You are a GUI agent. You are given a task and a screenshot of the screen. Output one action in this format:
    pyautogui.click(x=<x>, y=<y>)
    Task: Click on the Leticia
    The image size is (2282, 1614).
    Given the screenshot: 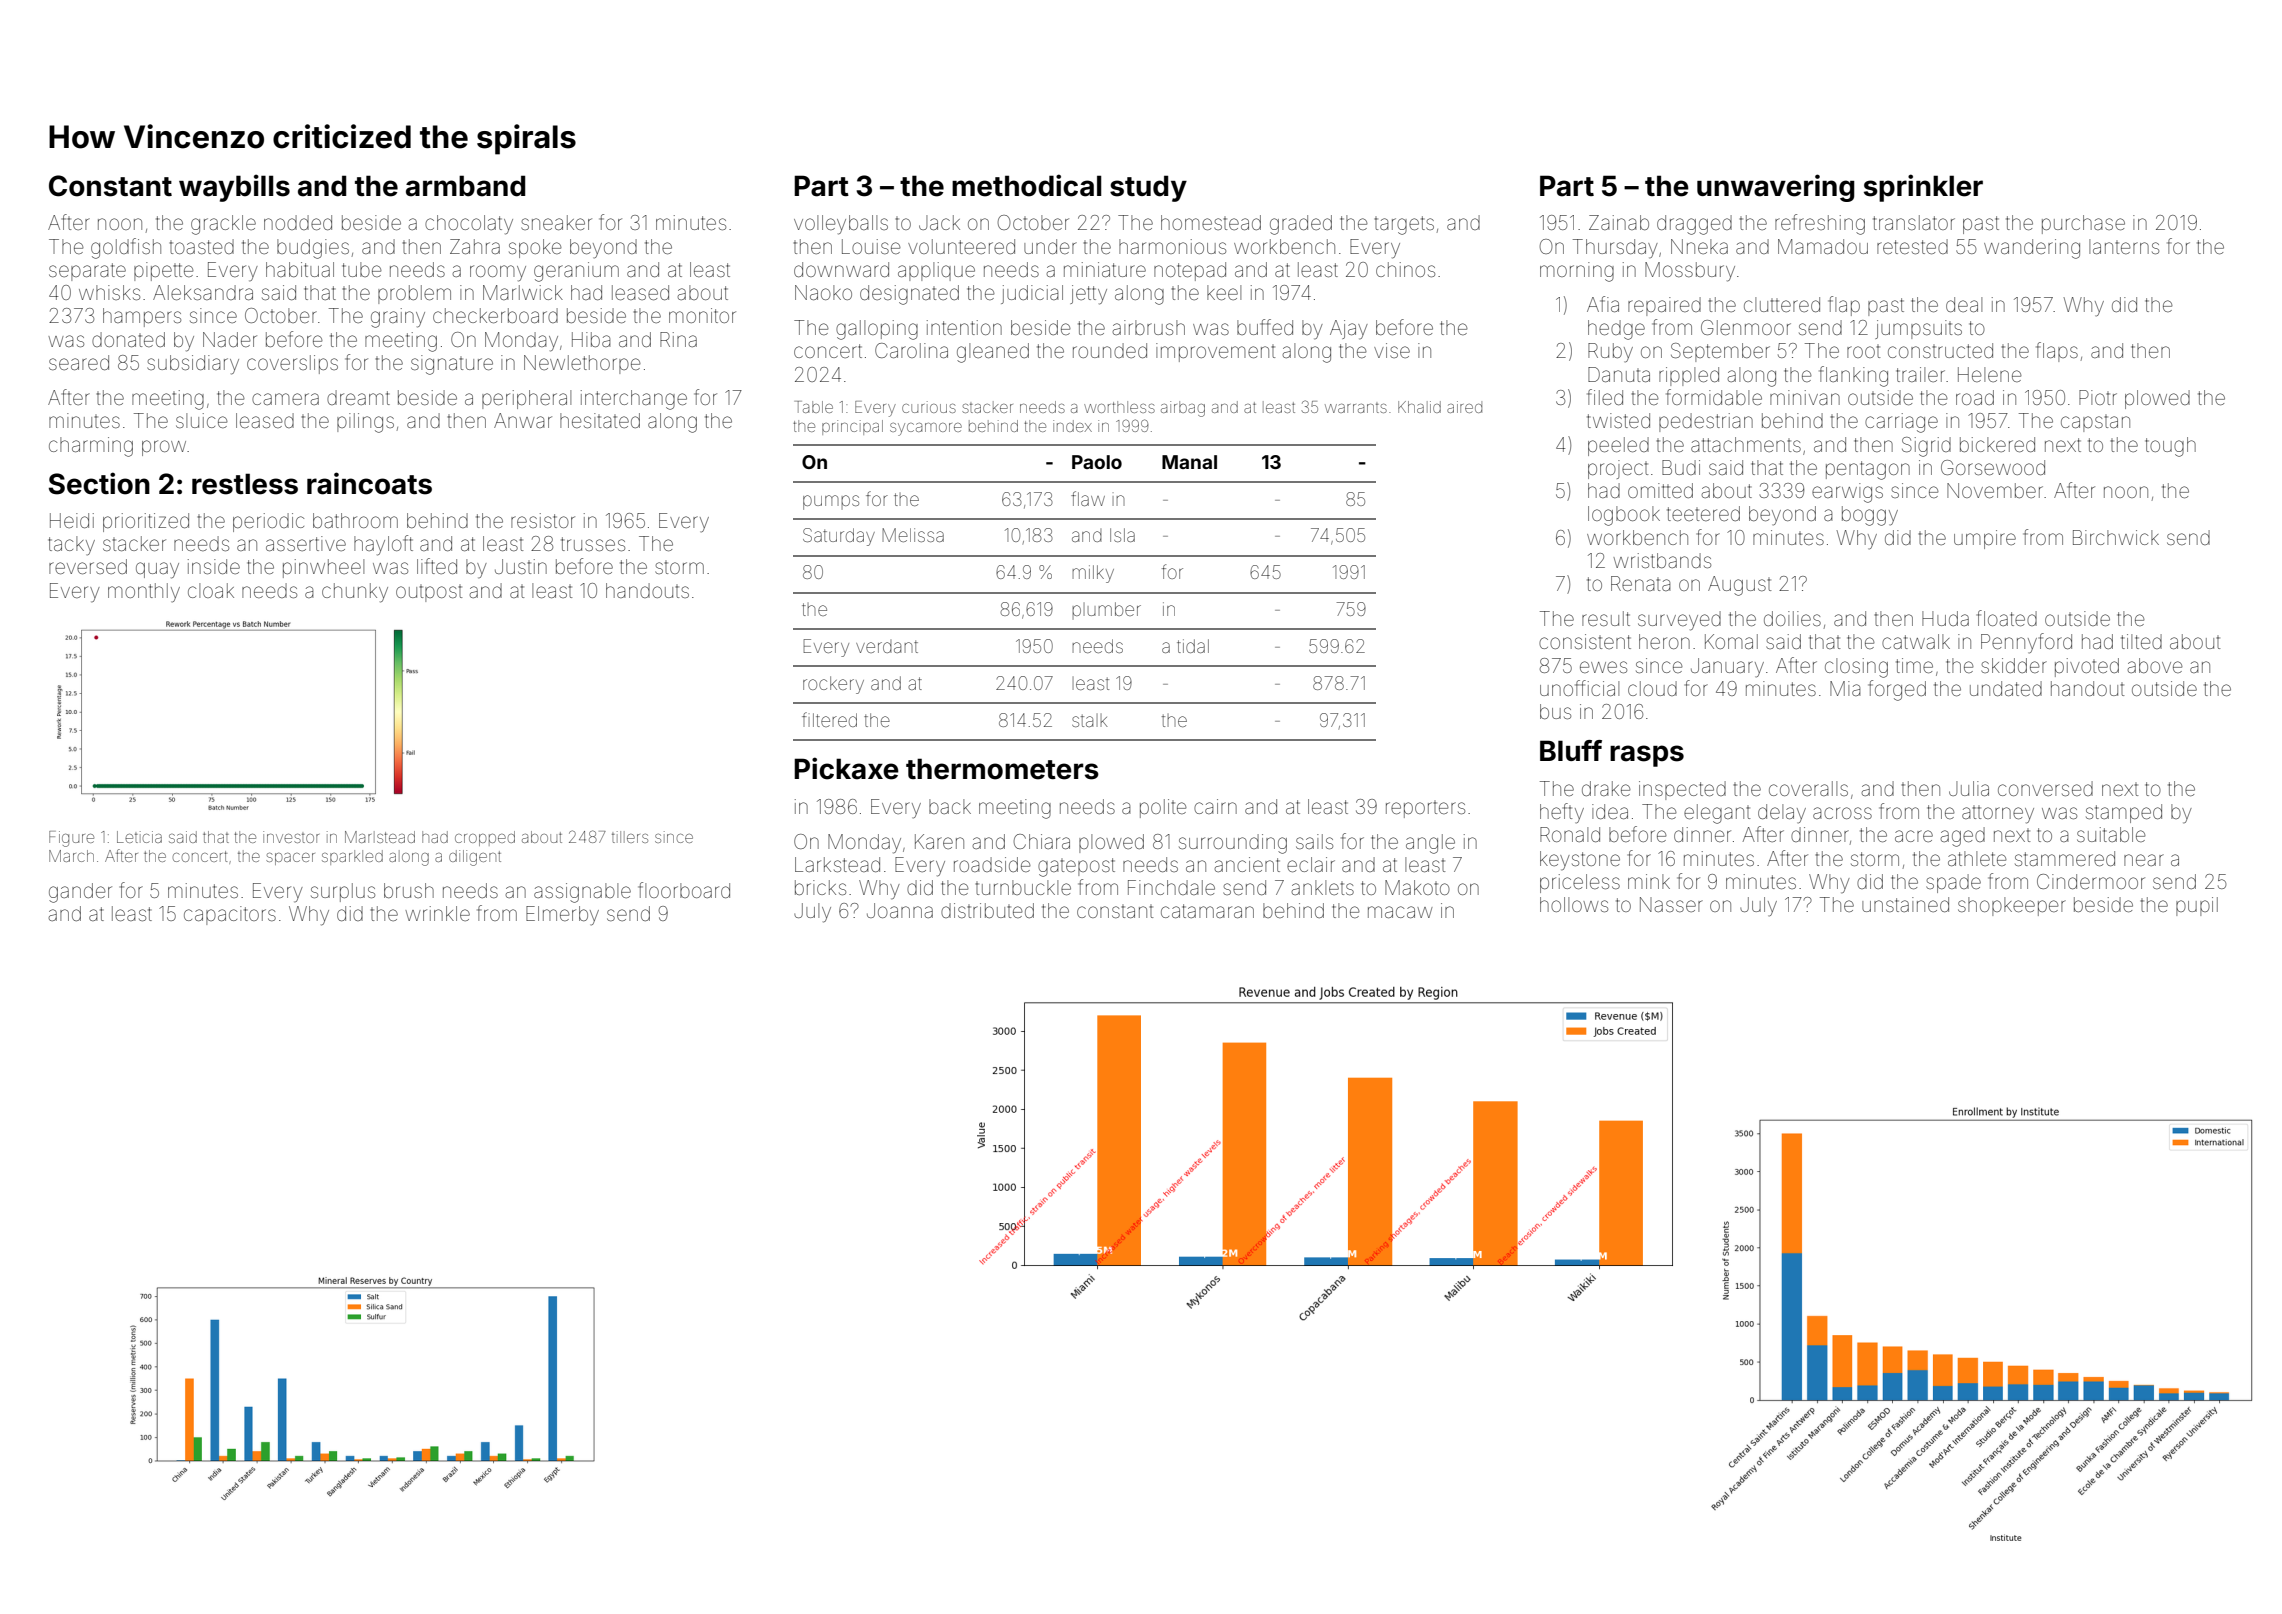 What is the action you would take?
    pyautogui.click(x=139, y=837)
